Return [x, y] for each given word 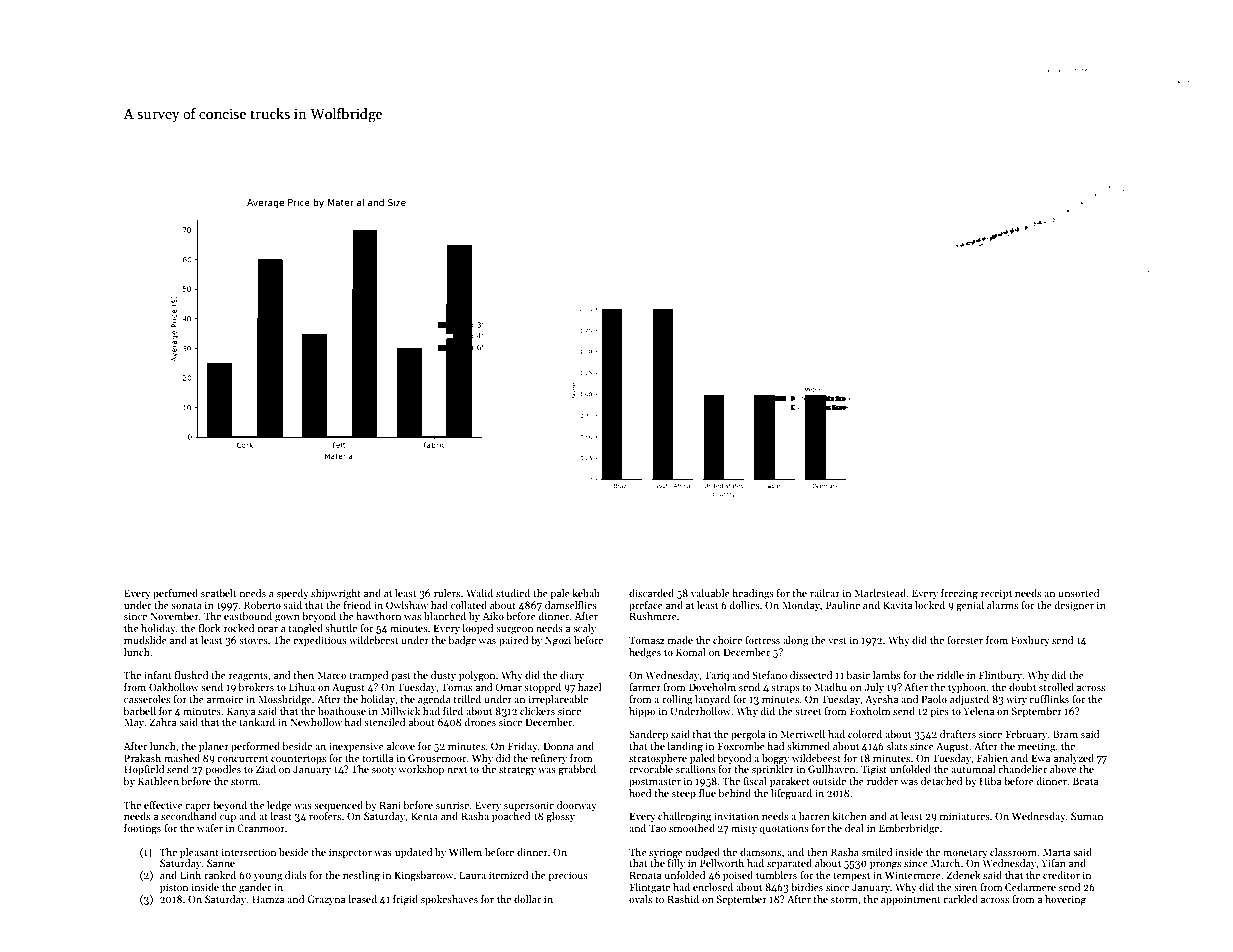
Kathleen [158, 781]
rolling [677, 700]
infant [157, 675]
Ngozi [558, 641]
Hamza [268, 899]
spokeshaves [449, 900]
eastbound [248, 616]
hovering [1065, 900]
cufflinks [1049, 699]
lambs [886, 675]
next [457, 770]
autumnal [973, 769]
